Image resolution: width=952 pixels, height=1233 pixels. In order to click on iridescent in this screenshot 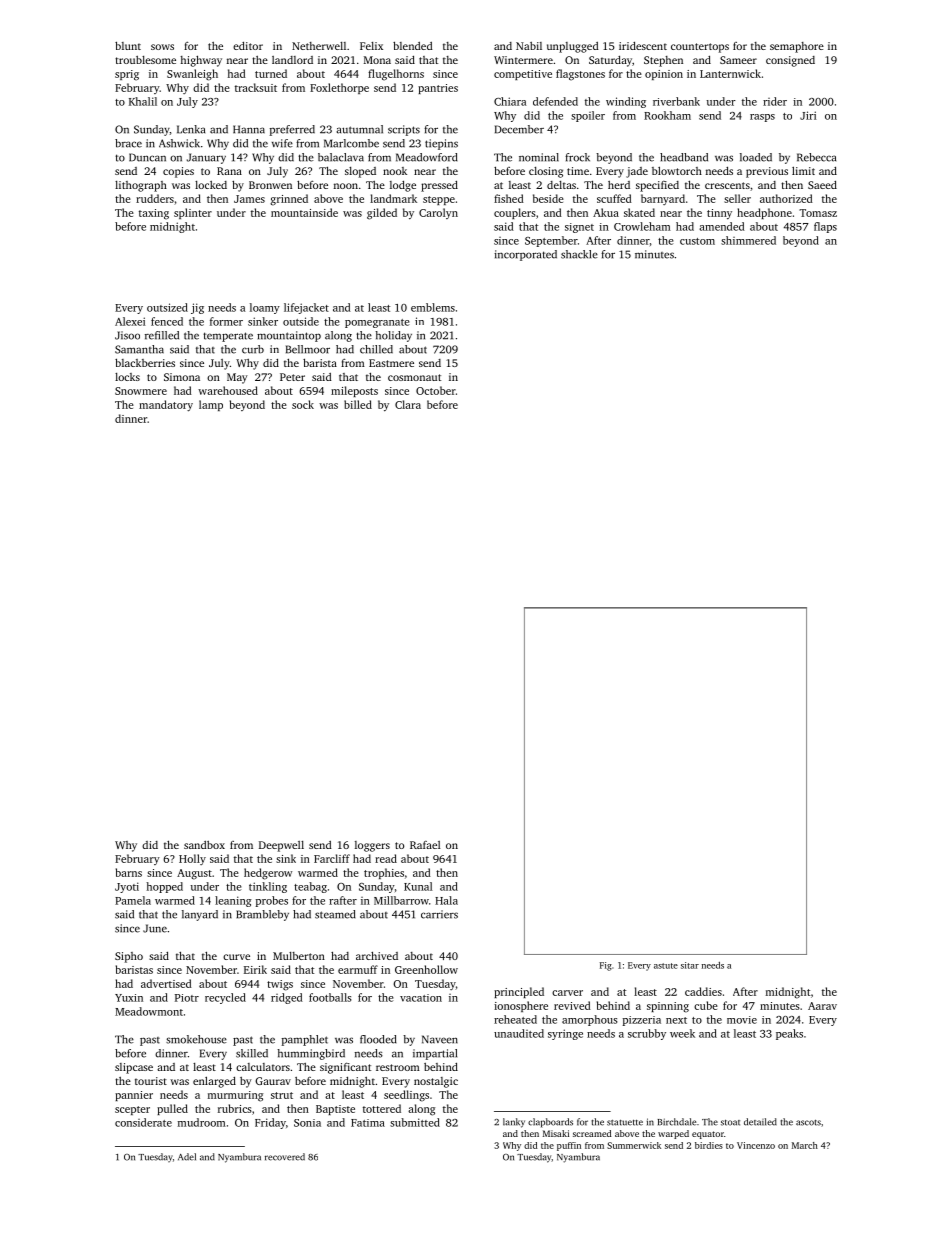, I will do `click(643, 46)`.
